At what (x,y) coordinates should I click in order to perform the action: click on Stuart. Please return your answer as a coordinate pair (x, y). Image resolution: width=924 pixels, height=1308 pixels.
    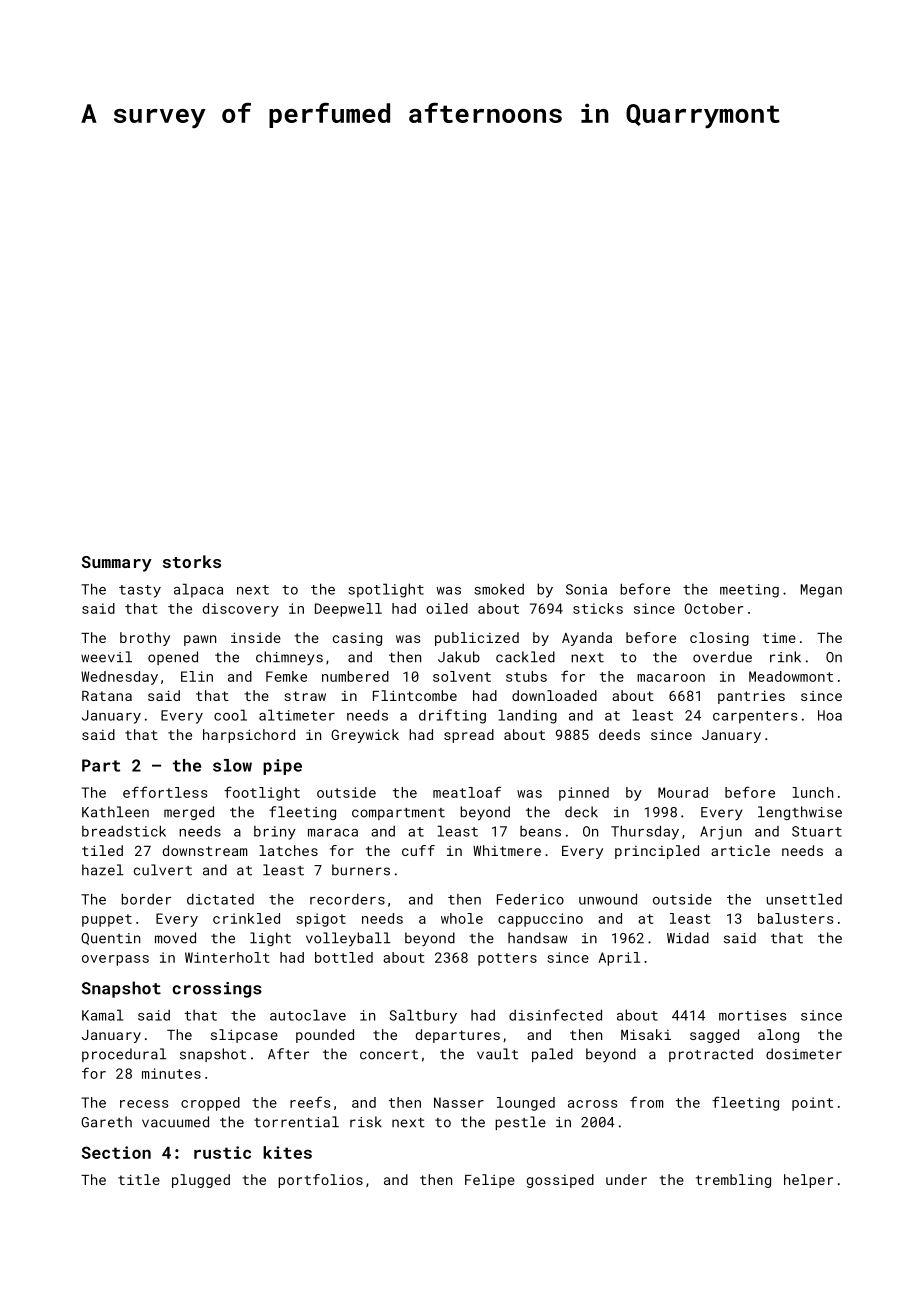
    Looking at the image, I should click on (817, 831).
